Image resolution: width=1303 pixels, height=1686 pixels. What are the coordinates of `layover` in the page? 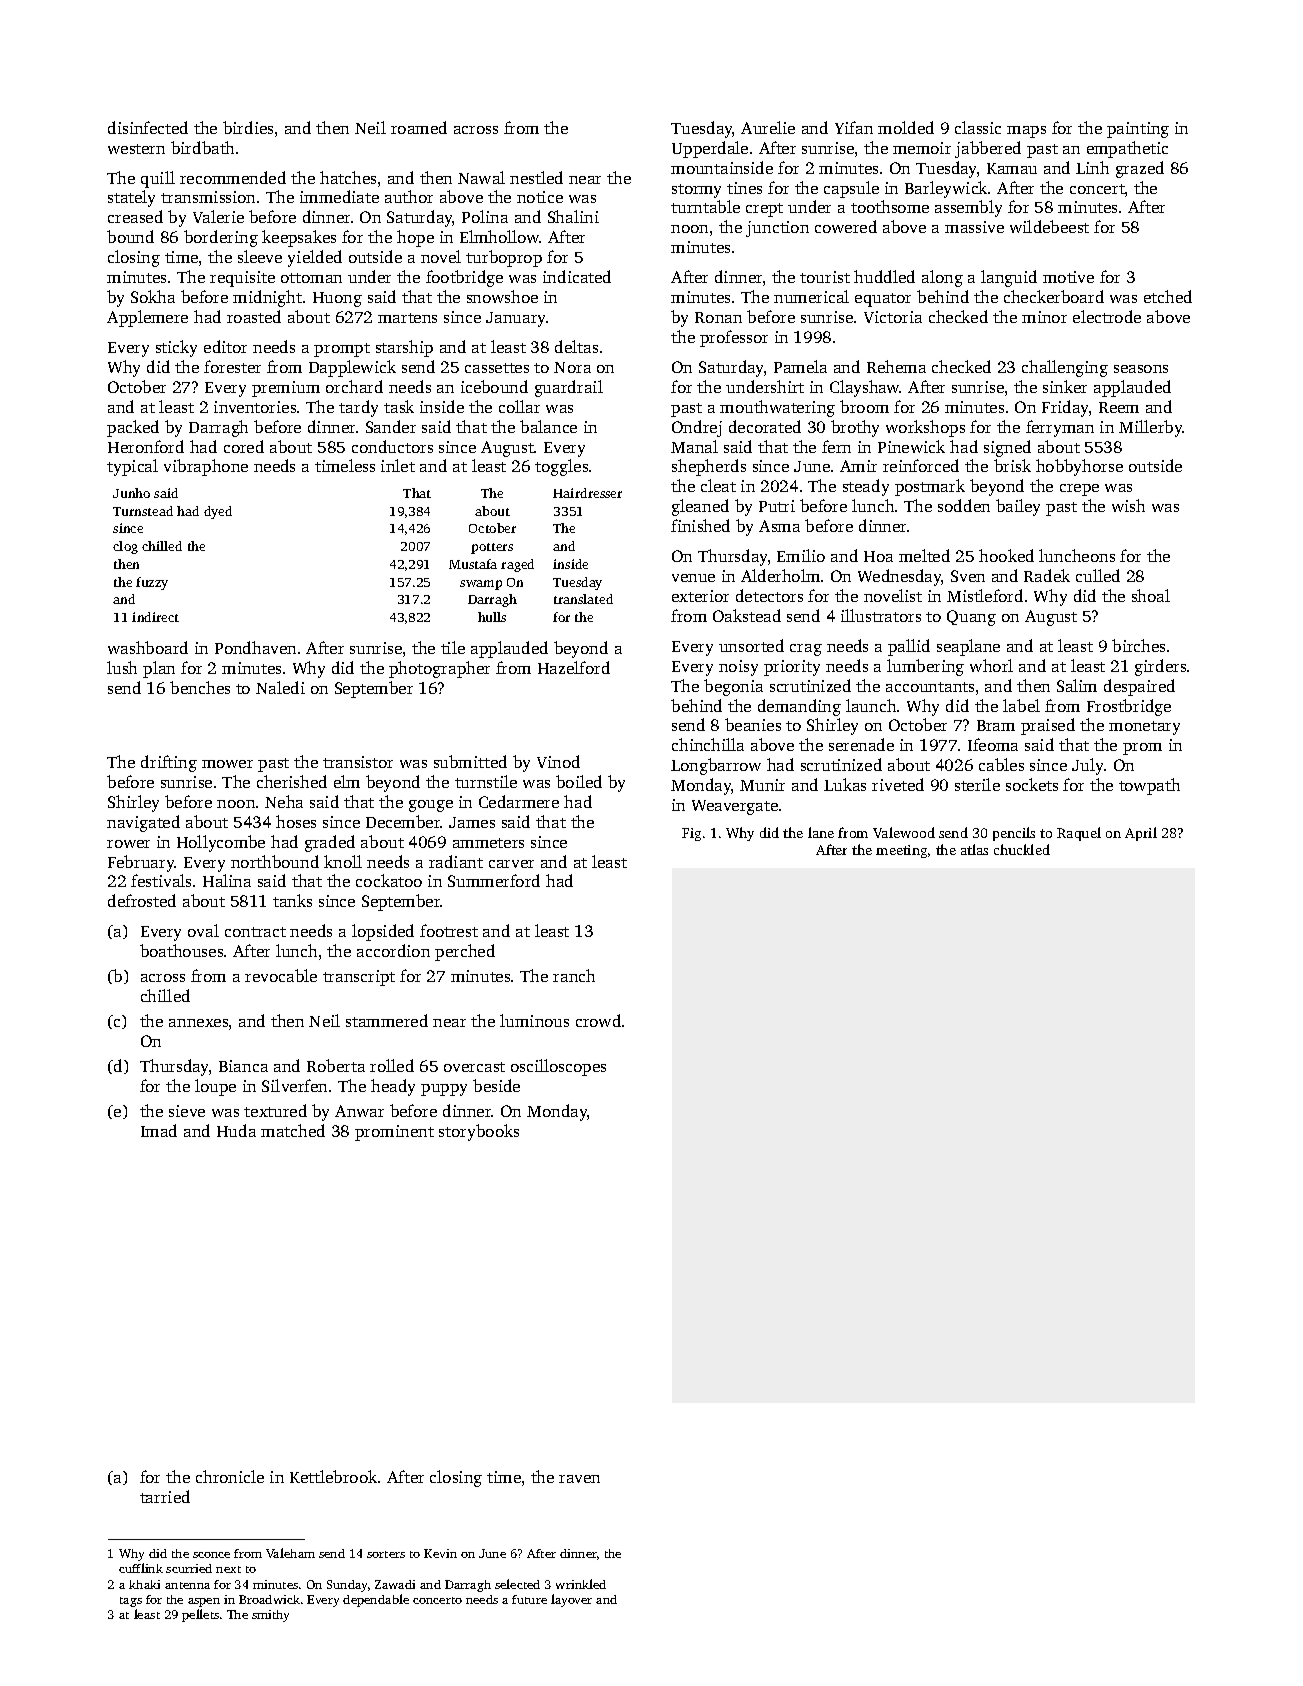 It's located at (571, 1600).
